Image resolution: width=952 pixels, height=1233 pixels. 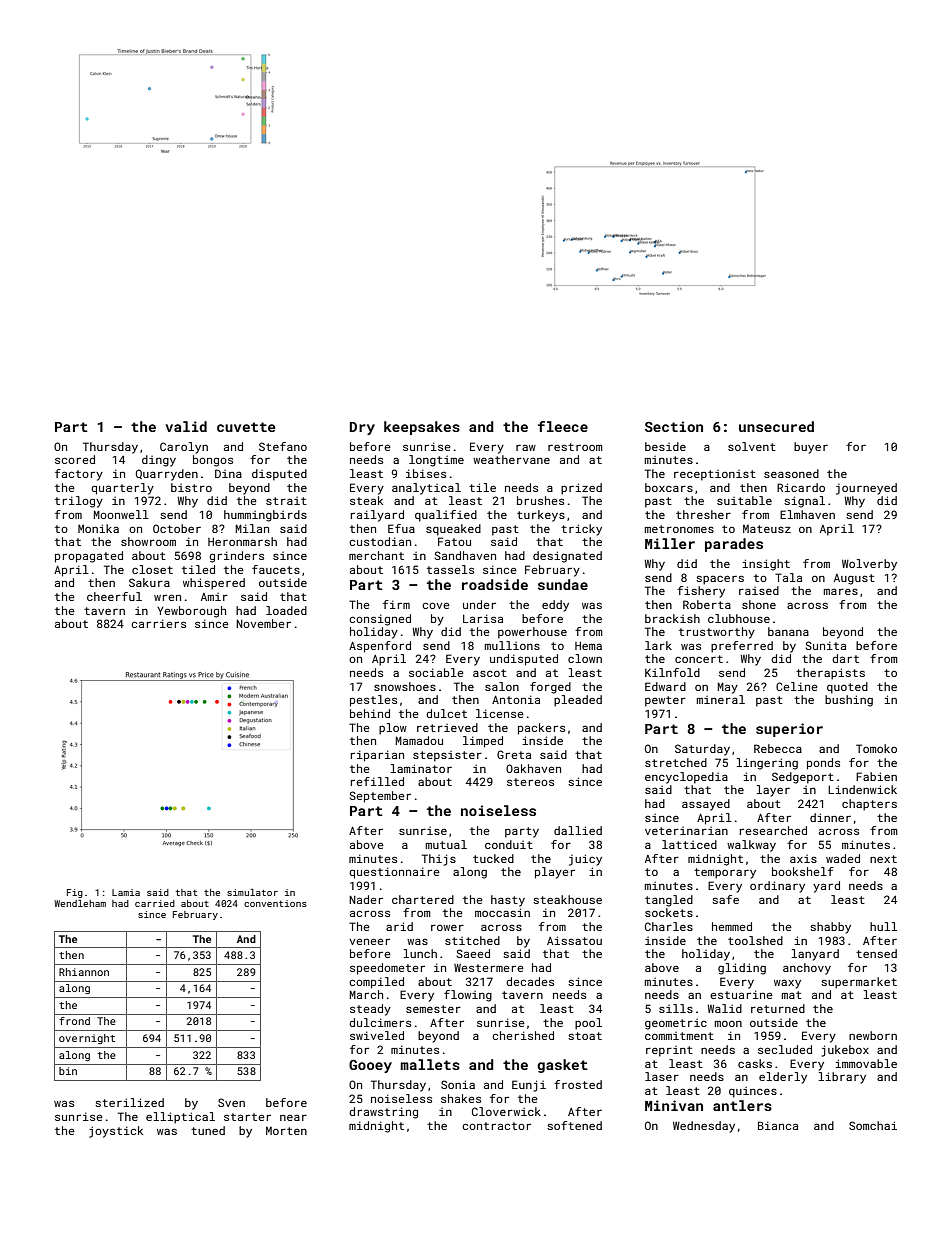 What do you see at coordinates (126, 892) in the image?
I see `Lamia` at bounding box center [126, 892].
